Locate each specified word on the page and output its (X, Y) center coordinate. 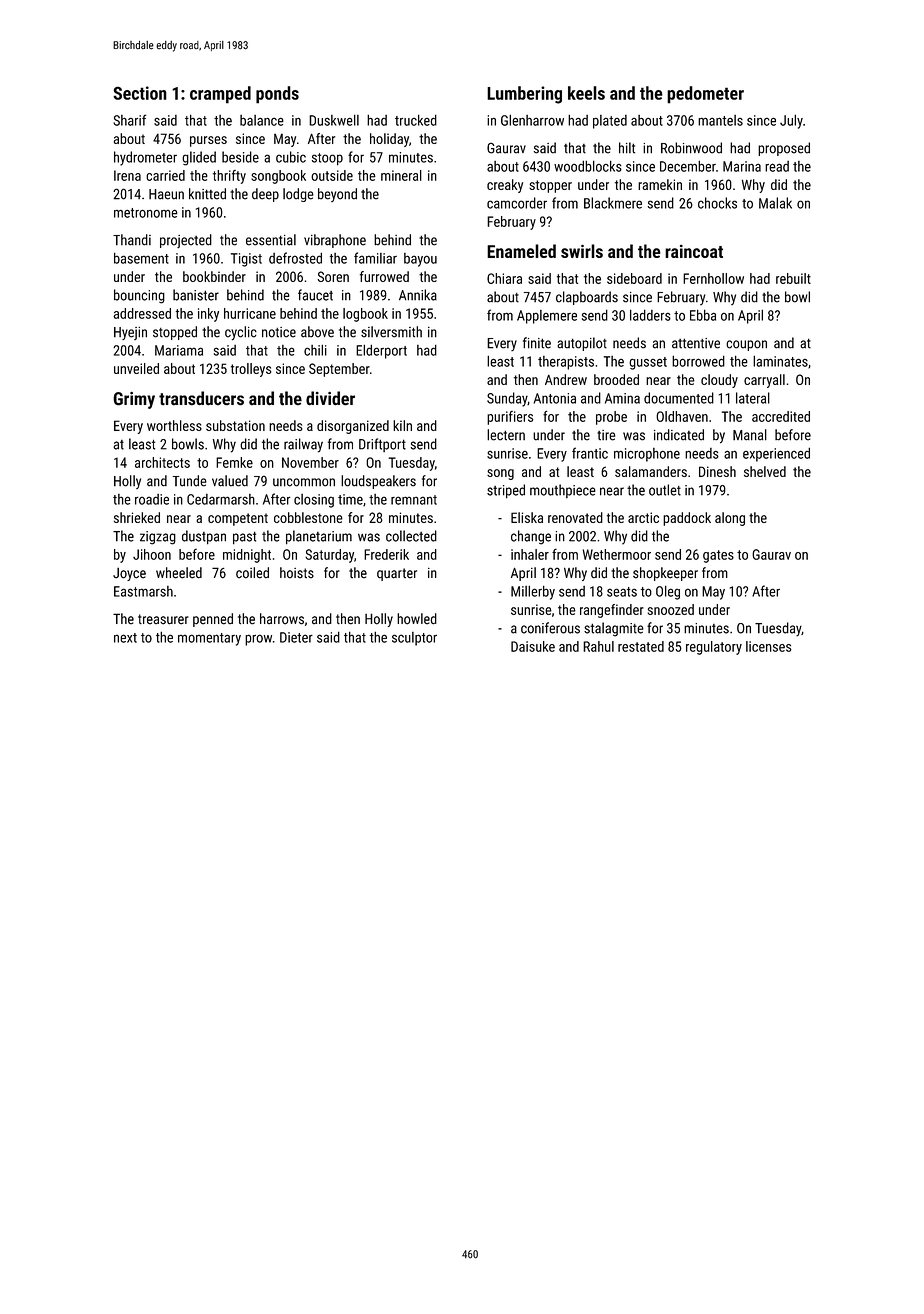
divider (330, 398)
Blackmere (613, 203)
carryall (764, 381)
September (339, 370)
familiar (375, 258)
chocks (717, 203)
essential (271, 240)
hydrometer (145, 158)
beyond (337, 195)
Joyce (129, 574)
